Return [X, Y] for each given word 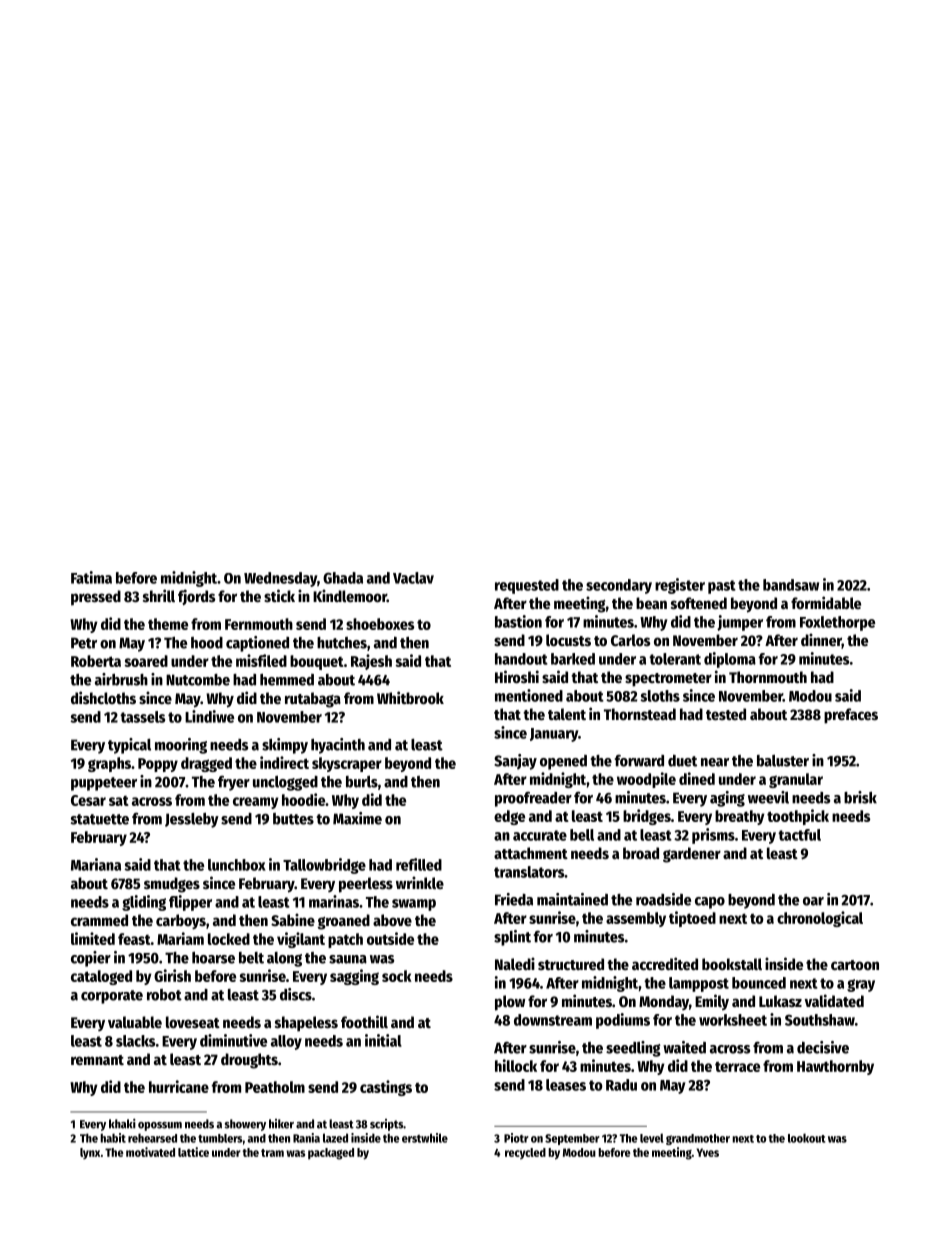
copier [91, 959]
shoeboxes [380, 624]
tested [726, 714]
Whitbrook [410, 697]
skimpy [285, 746]
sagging [354, 977]
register [680, 586]
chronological [820, 919]
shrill [159, 595]
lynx [90, 1153]
